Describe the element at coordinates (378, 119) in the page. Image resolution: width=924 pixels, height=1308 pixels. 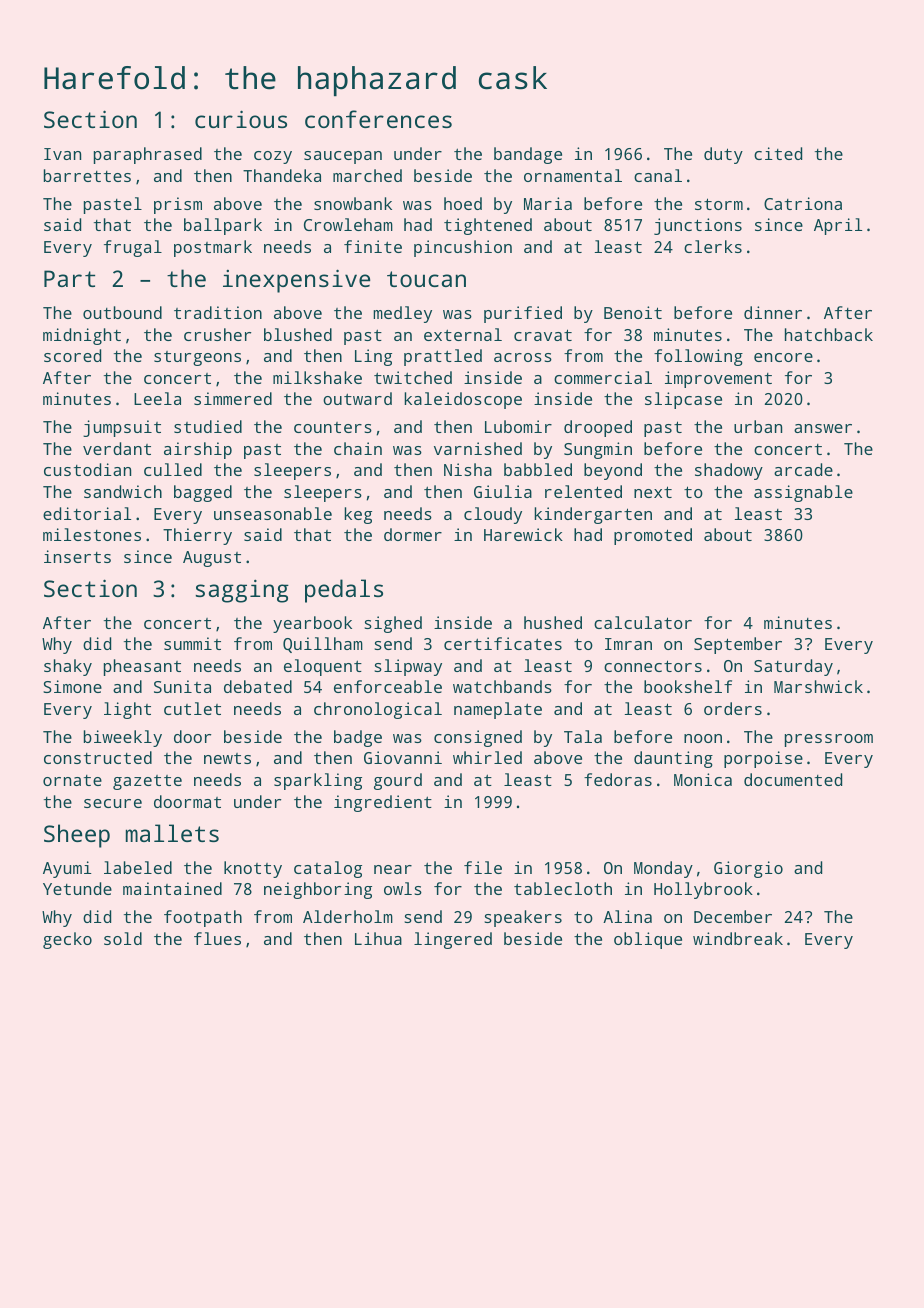
I see `conferences` at that location.
